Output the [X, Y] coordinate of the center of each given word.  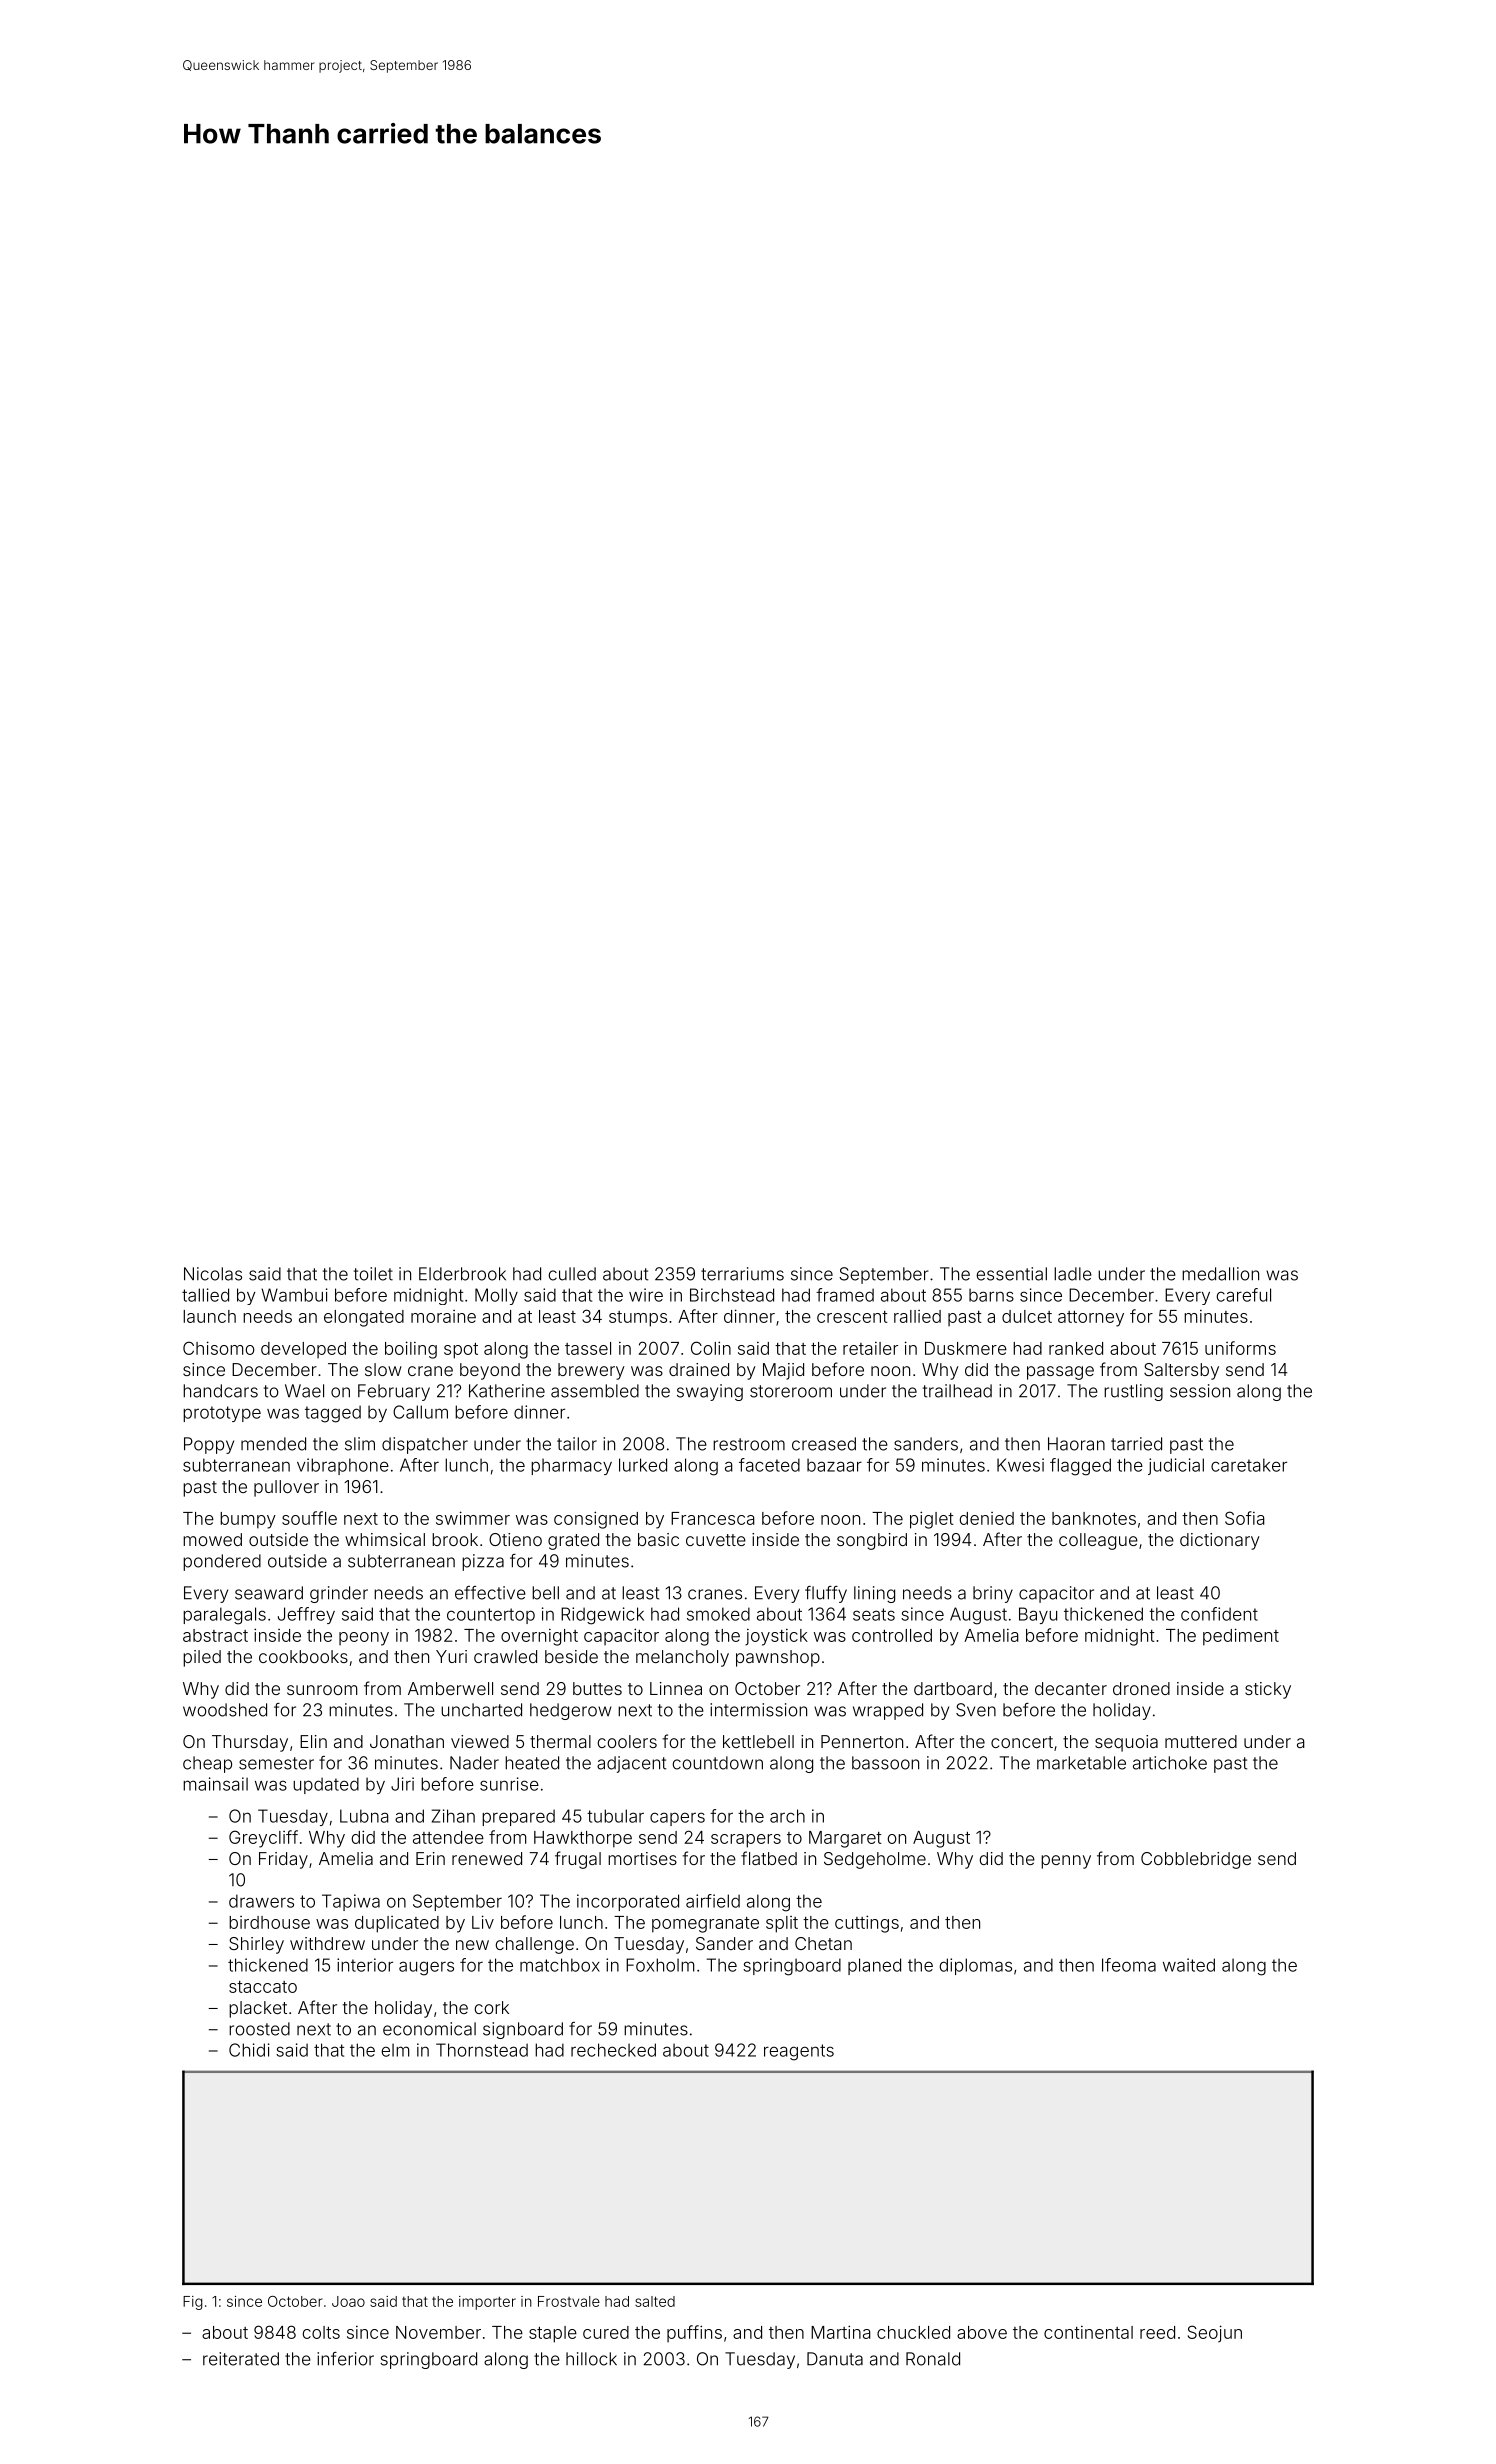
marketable [1081, 1763]
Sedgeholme [875, 1860]
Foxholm [660, 1965]
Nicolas [213, 1274]
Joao [348, 2301]
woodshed [225, 1710]
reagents [799, 2052]
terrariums [742, 1274]
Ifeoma [1129, 1965]
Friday [283, 1860]
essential [1011, 1274]
